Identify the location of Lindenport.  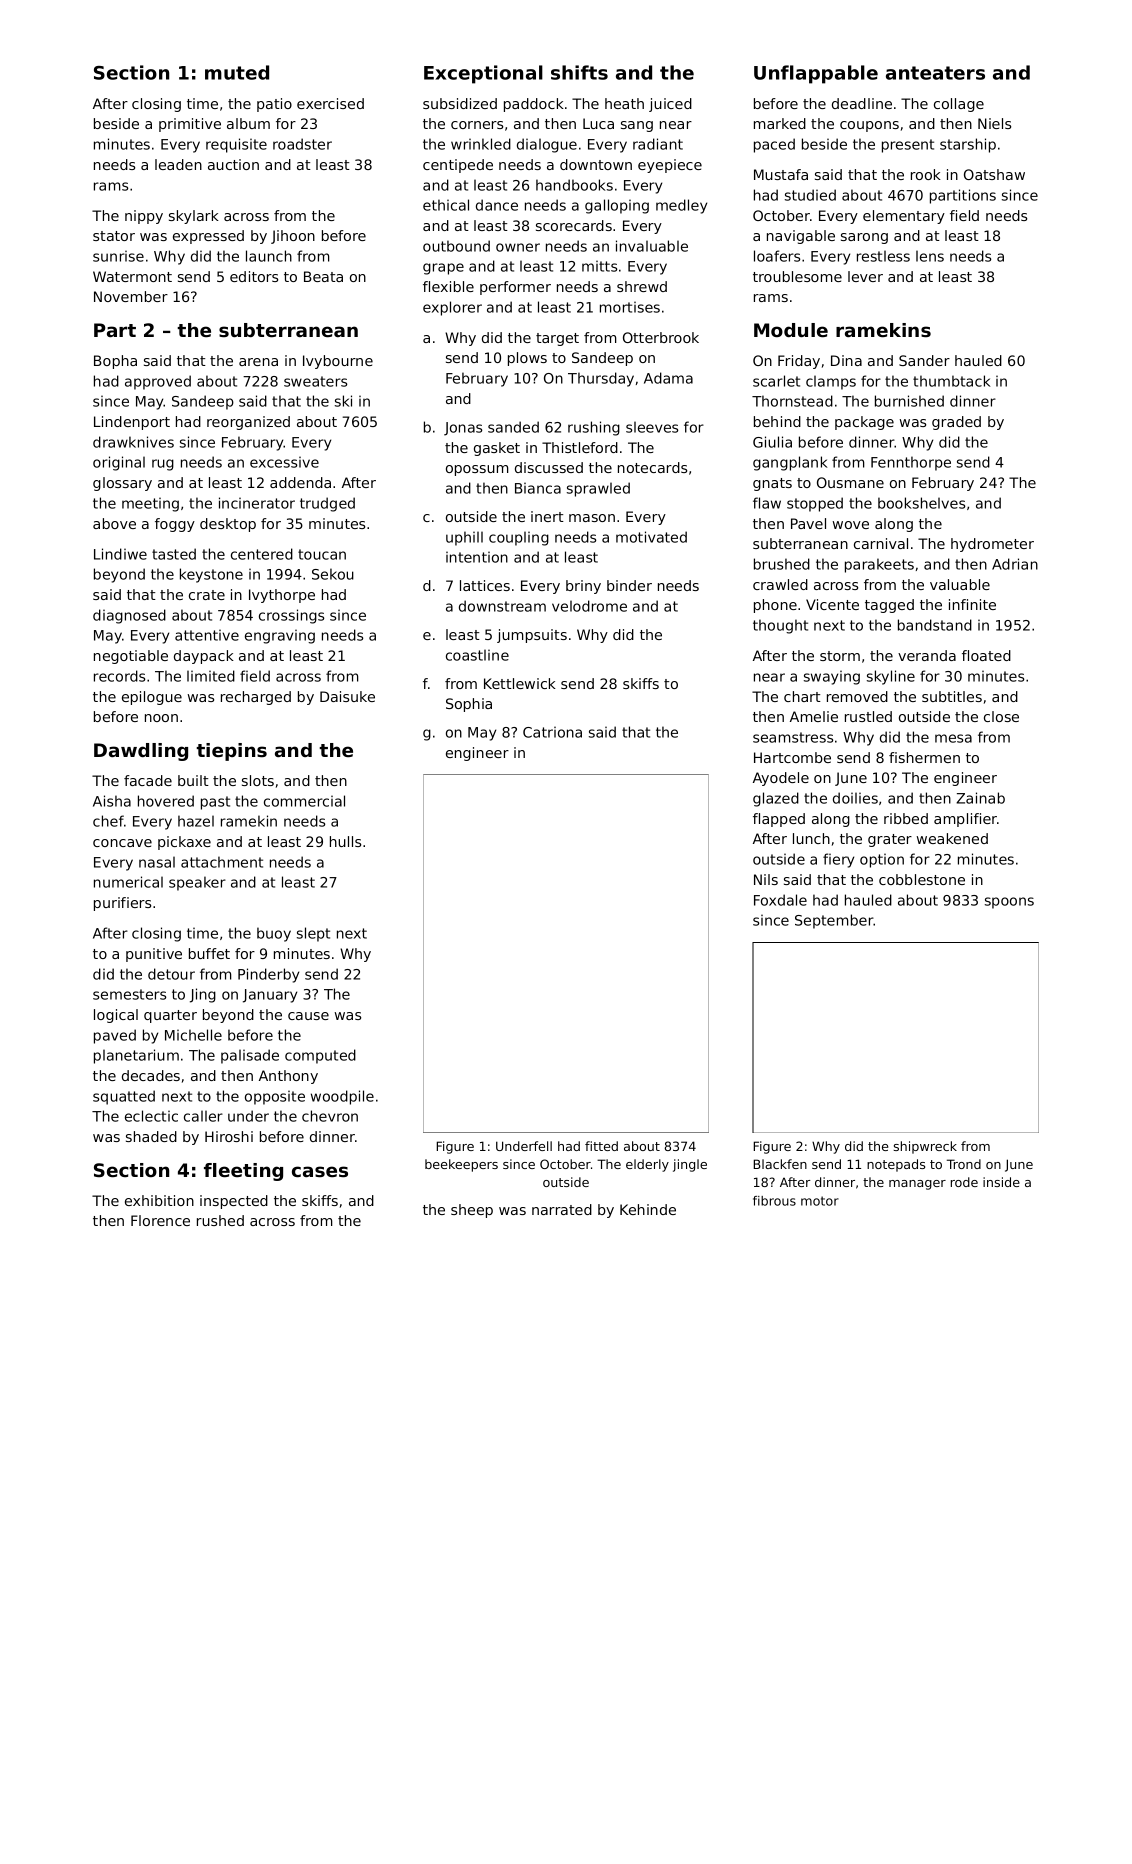
(132, 423).
